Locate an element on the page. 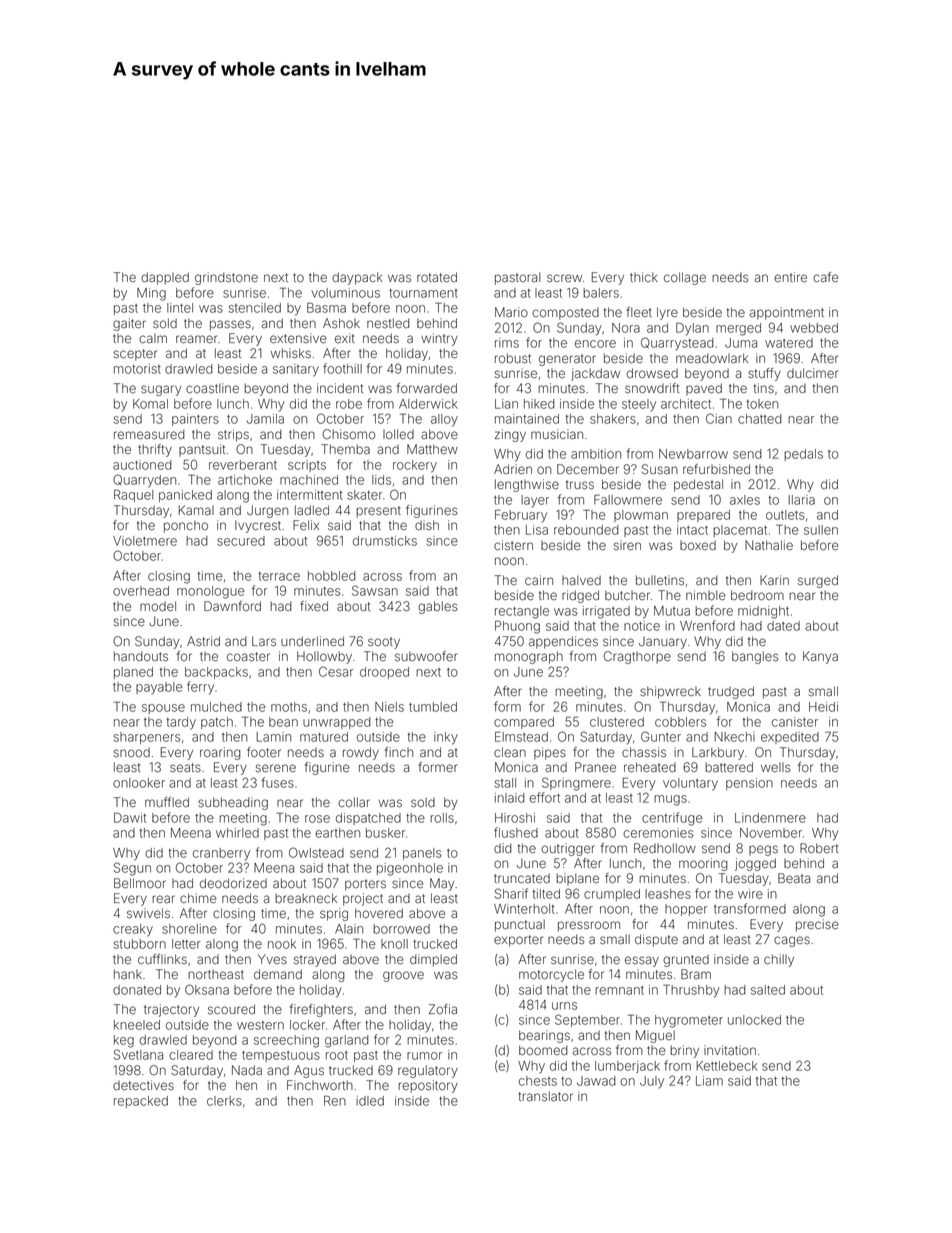 The image size is (952, 1233). grindstone is located at coordinates (226, 278).
